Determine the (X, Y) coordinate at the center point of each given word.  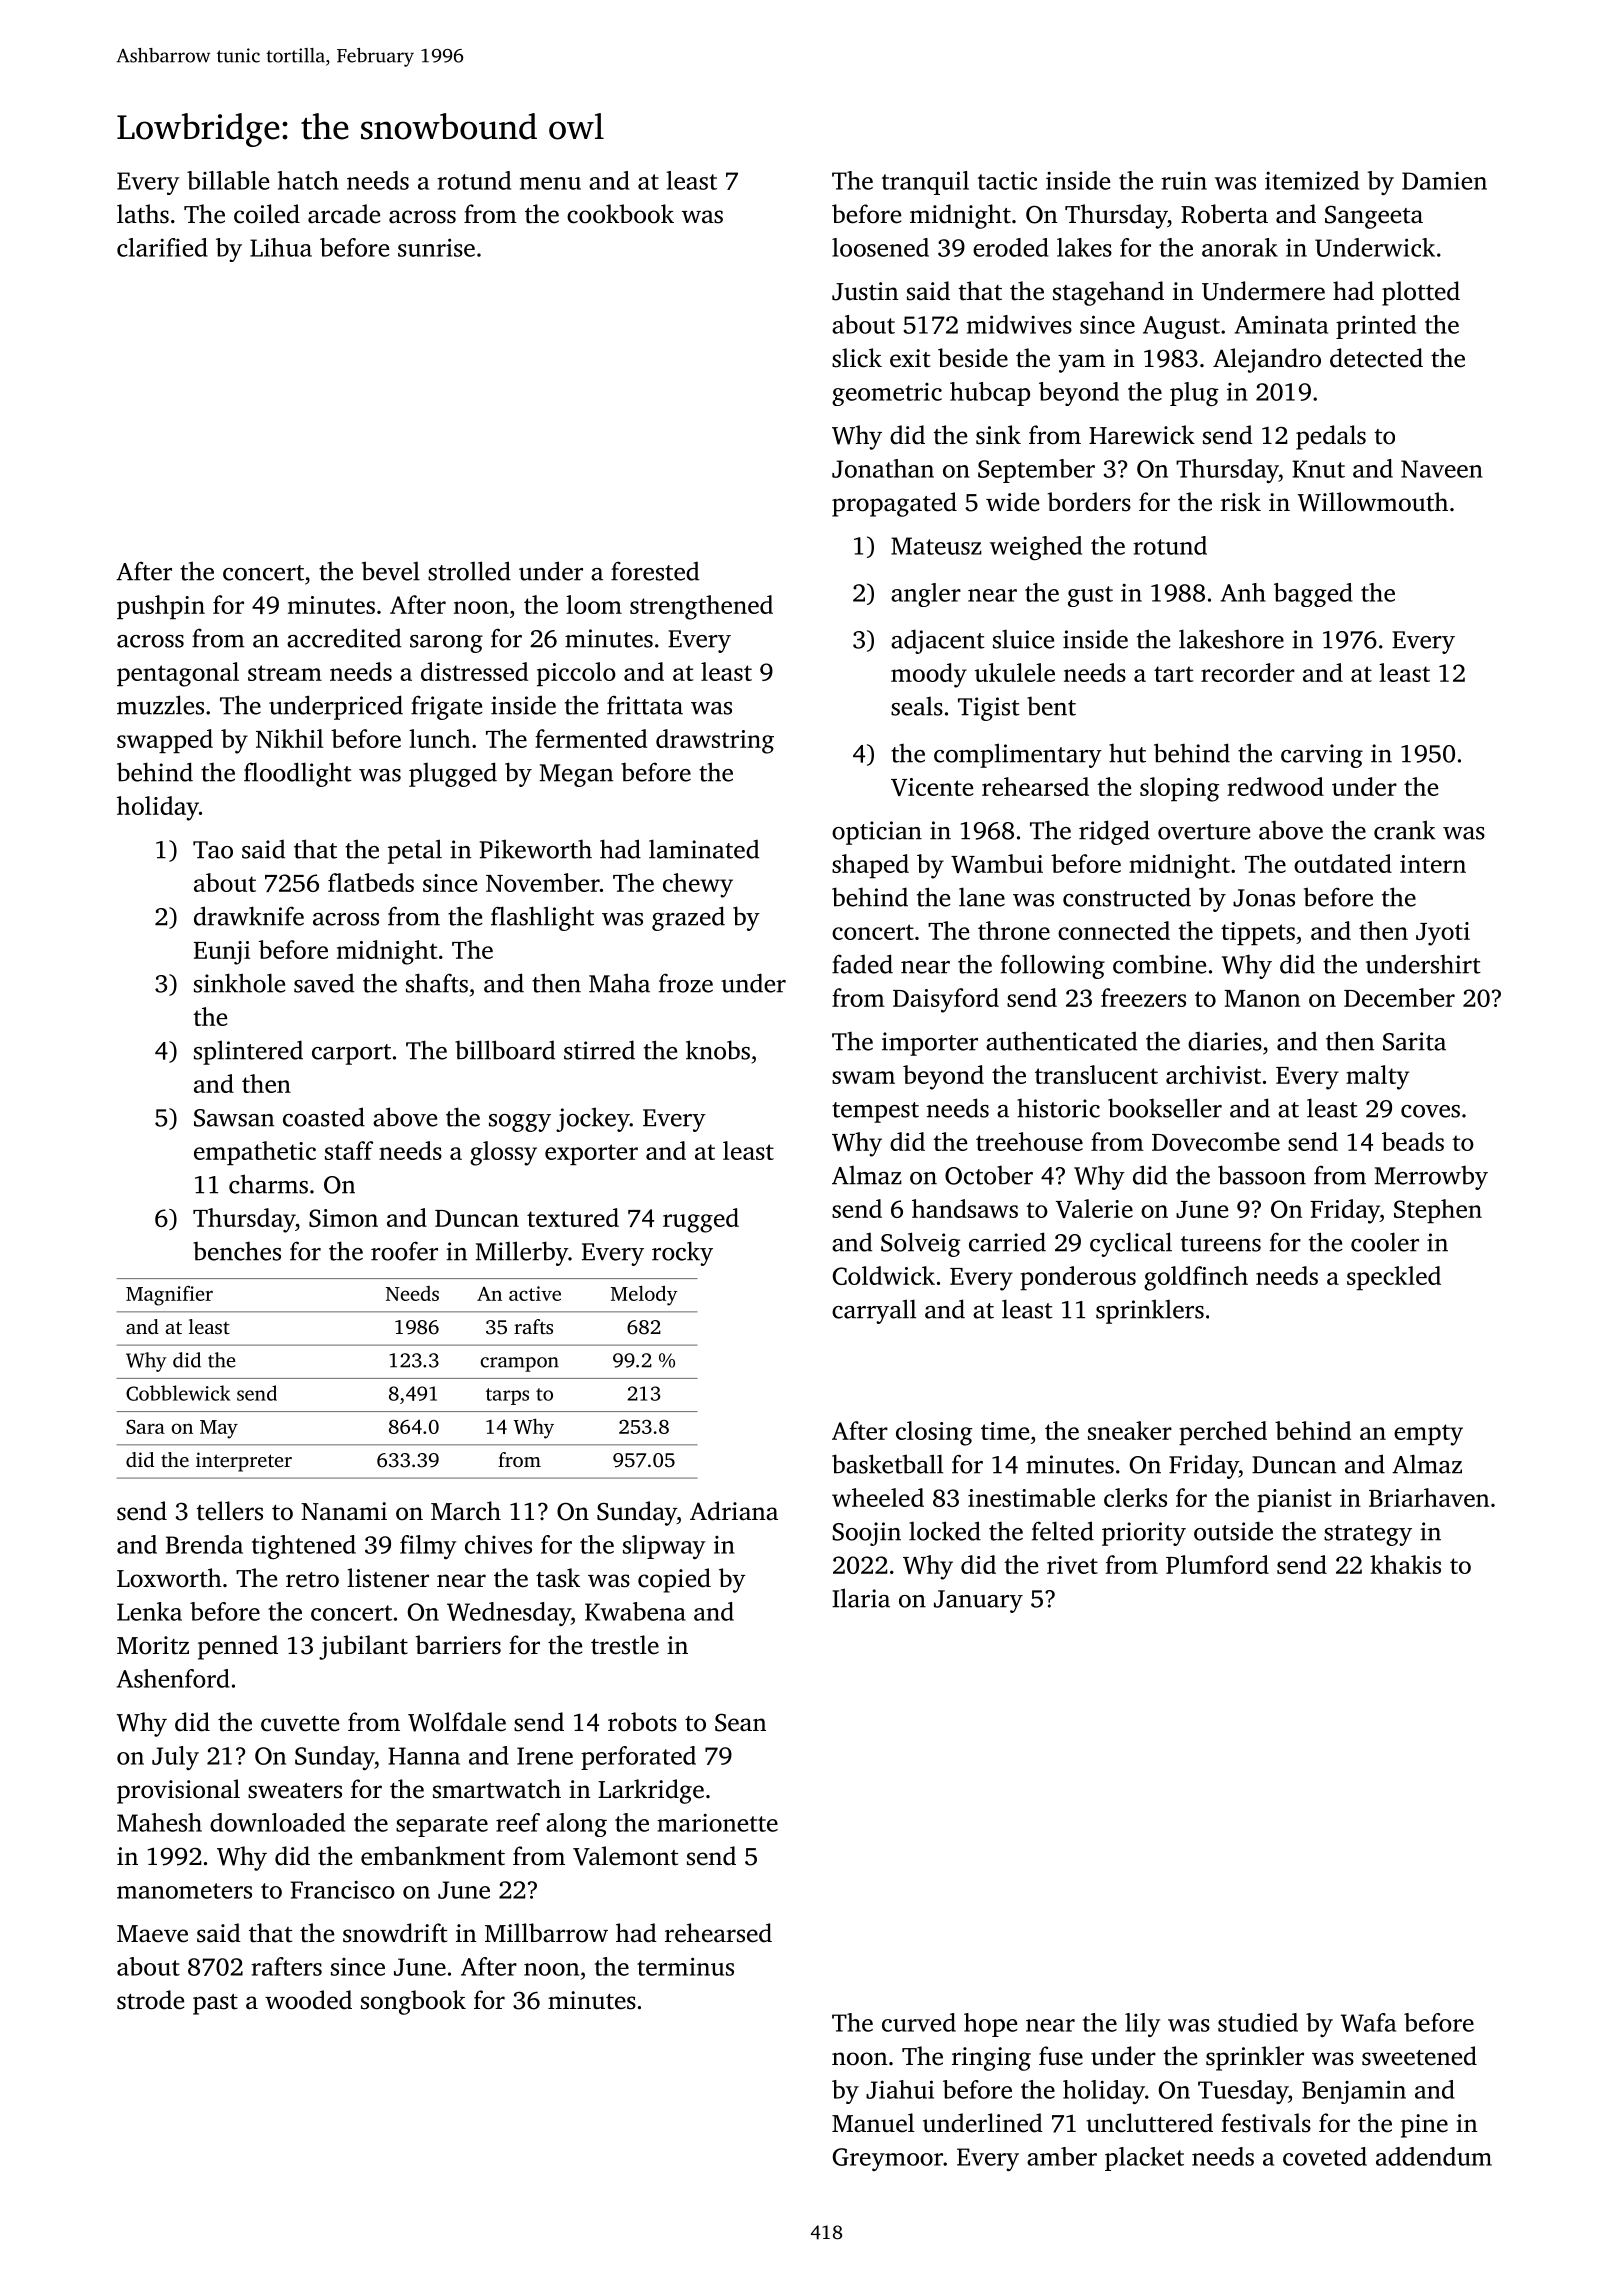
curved (919, 2022)
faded (862, 964)
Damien (1444, 180)
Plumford (1217, 1564)
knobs (718, 1050)
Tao (213, 850)
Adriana (734, 1511)
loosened (880, 247)
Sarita (1414, 1041)
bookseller (1165, 1108)
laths (143, 214)
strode (150, 2000)
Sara (145, 1427)
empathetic (255, 1153)
